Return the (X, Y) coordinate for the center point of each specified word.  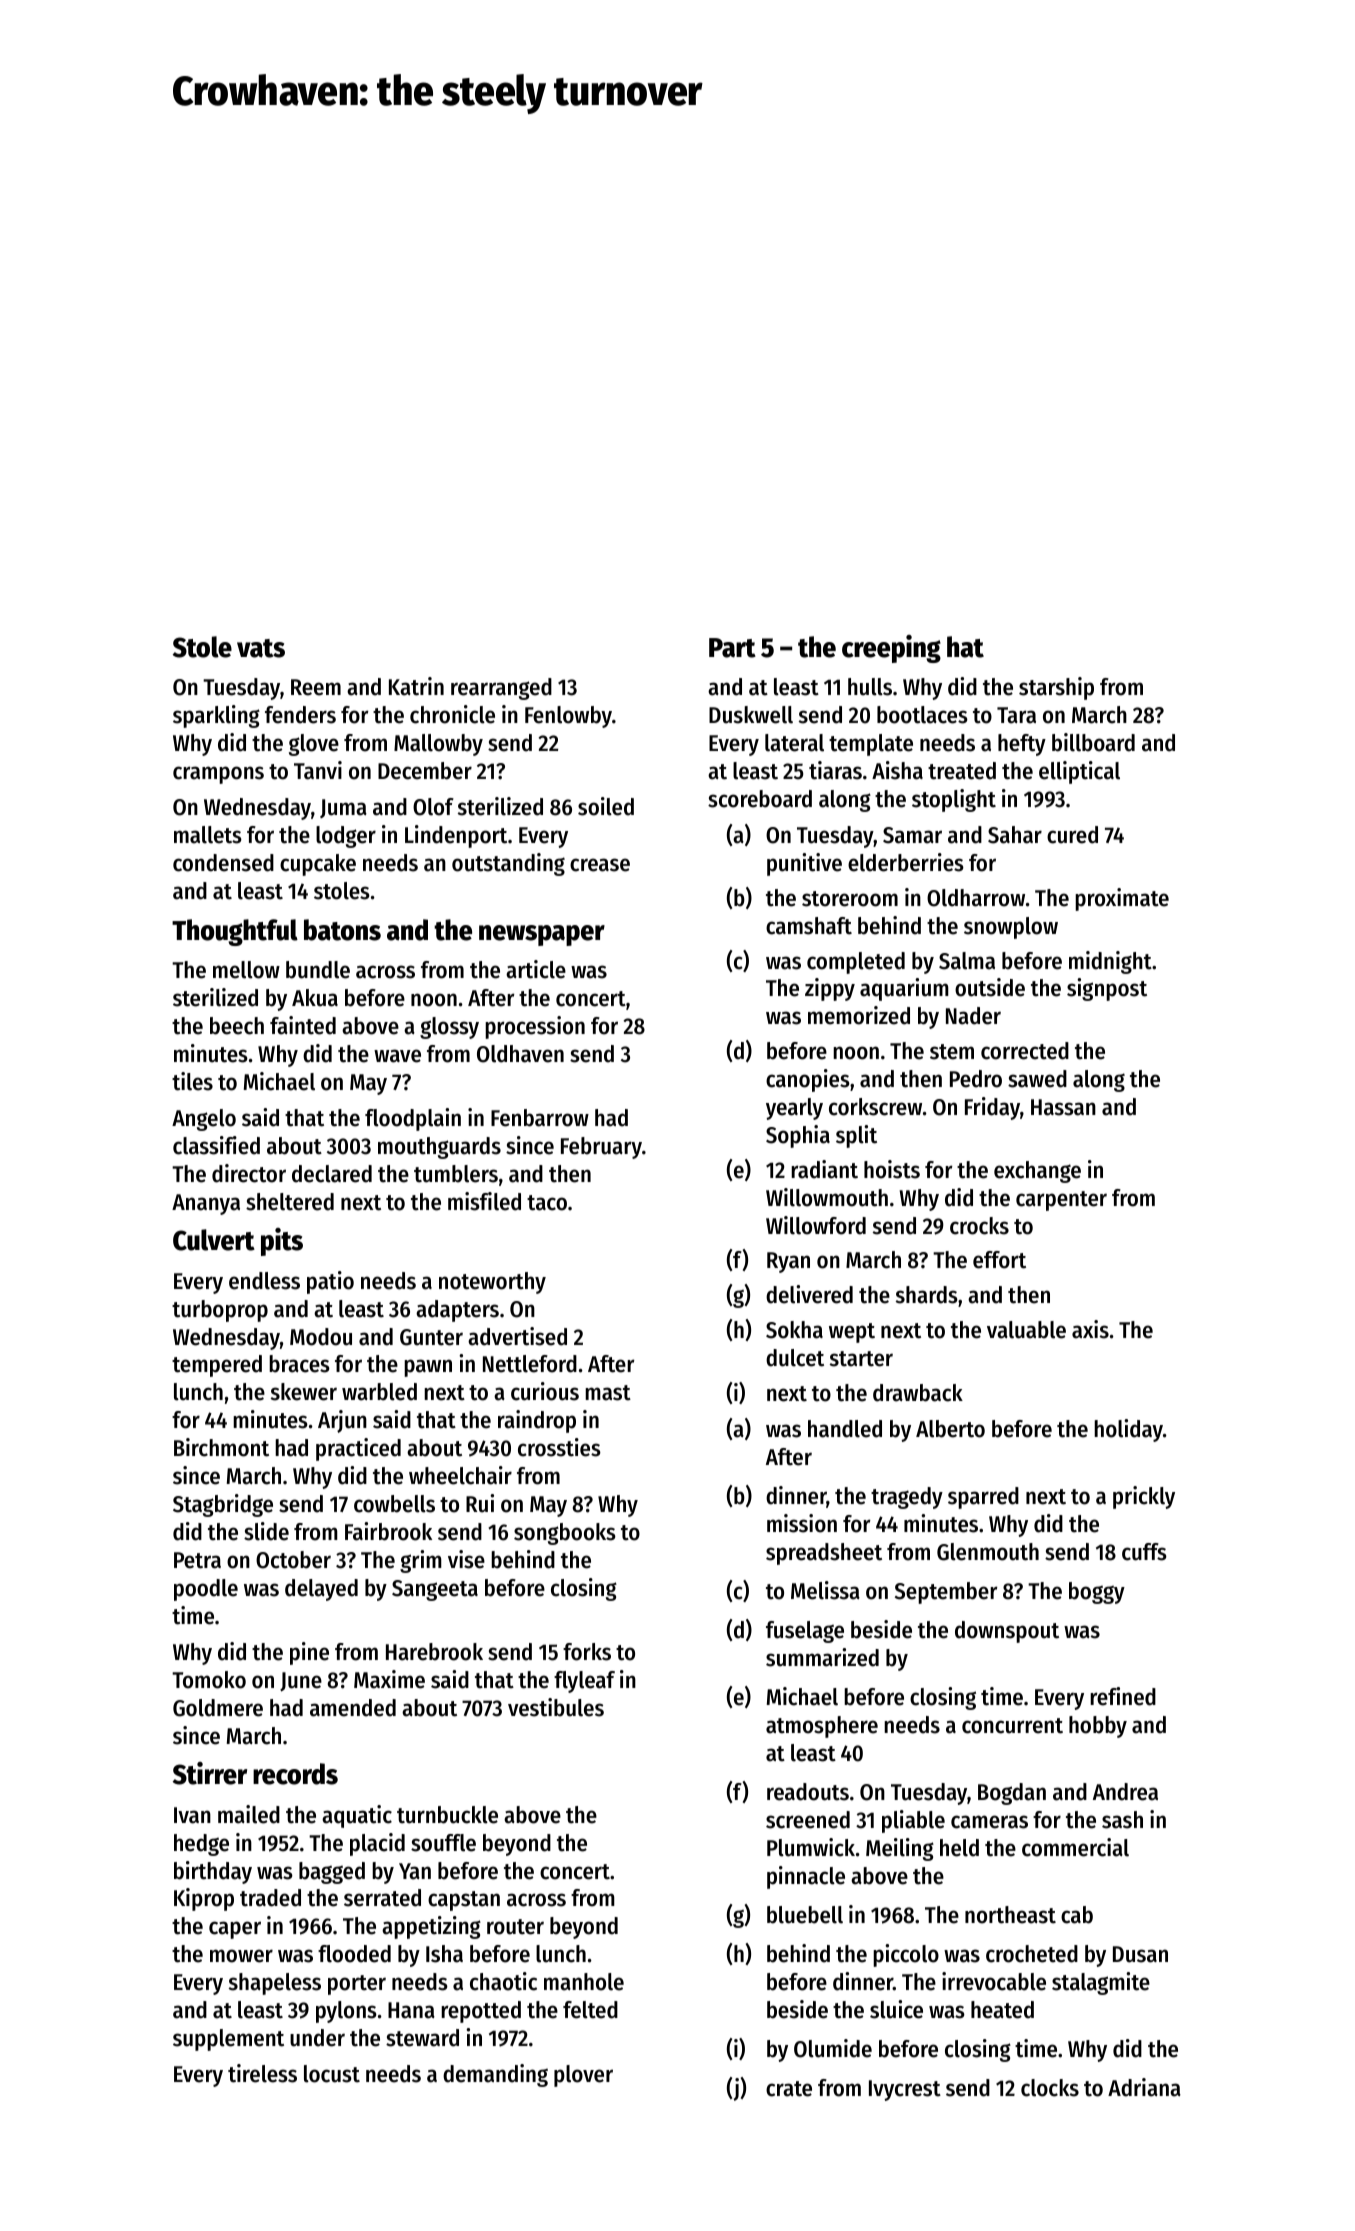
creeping (891, 649)
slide (266, 1531)
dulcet (795, 1358)
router (515, 1927)
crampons (218, 775)
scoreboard (760, 799)
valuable (1026, 1330)
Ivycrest (905, 2090)
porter (357, 1985)
